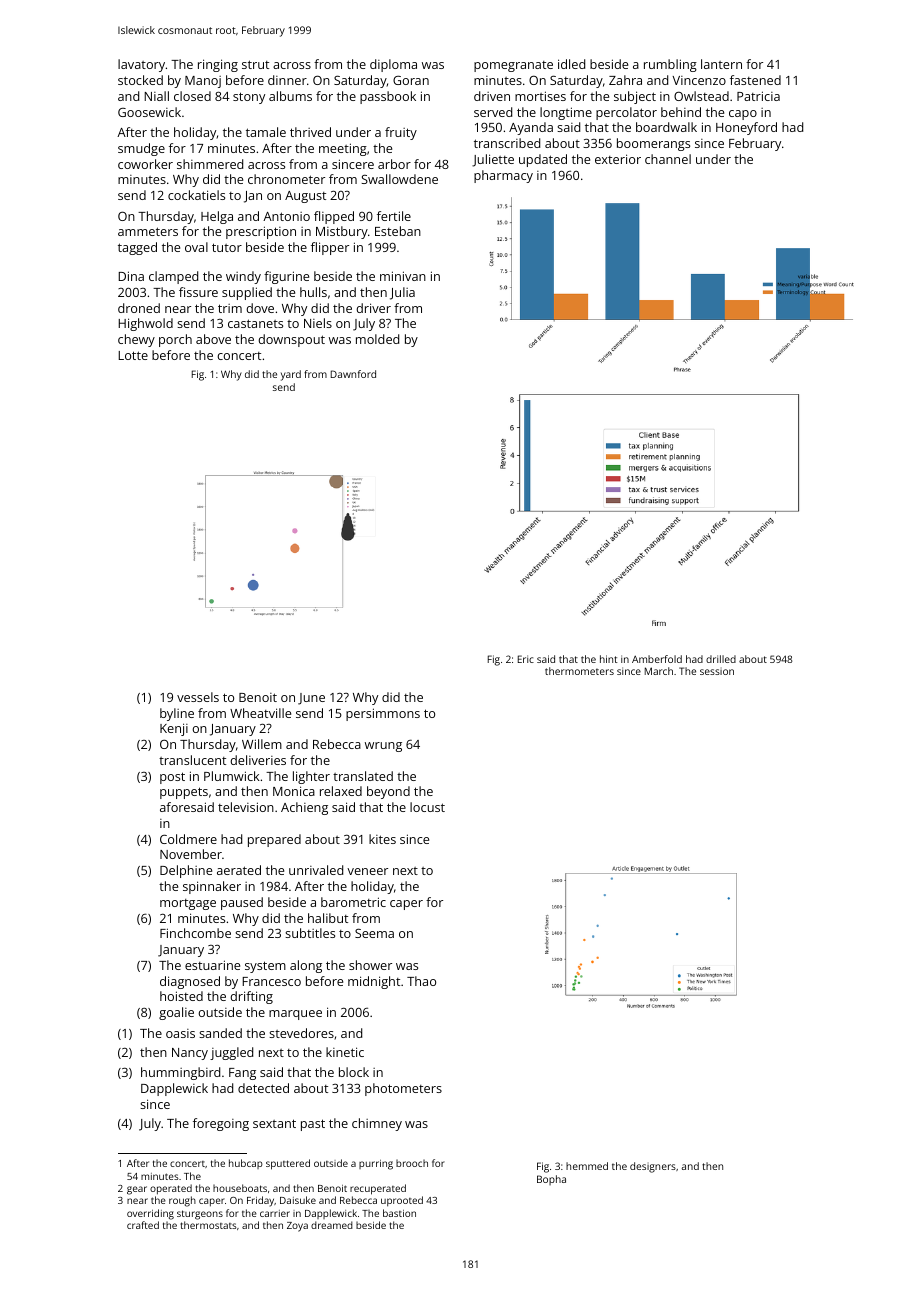  What do you see at coordinates (543, 160) in the screenshot?
I see `updated` at bounding box center [543, 160].
